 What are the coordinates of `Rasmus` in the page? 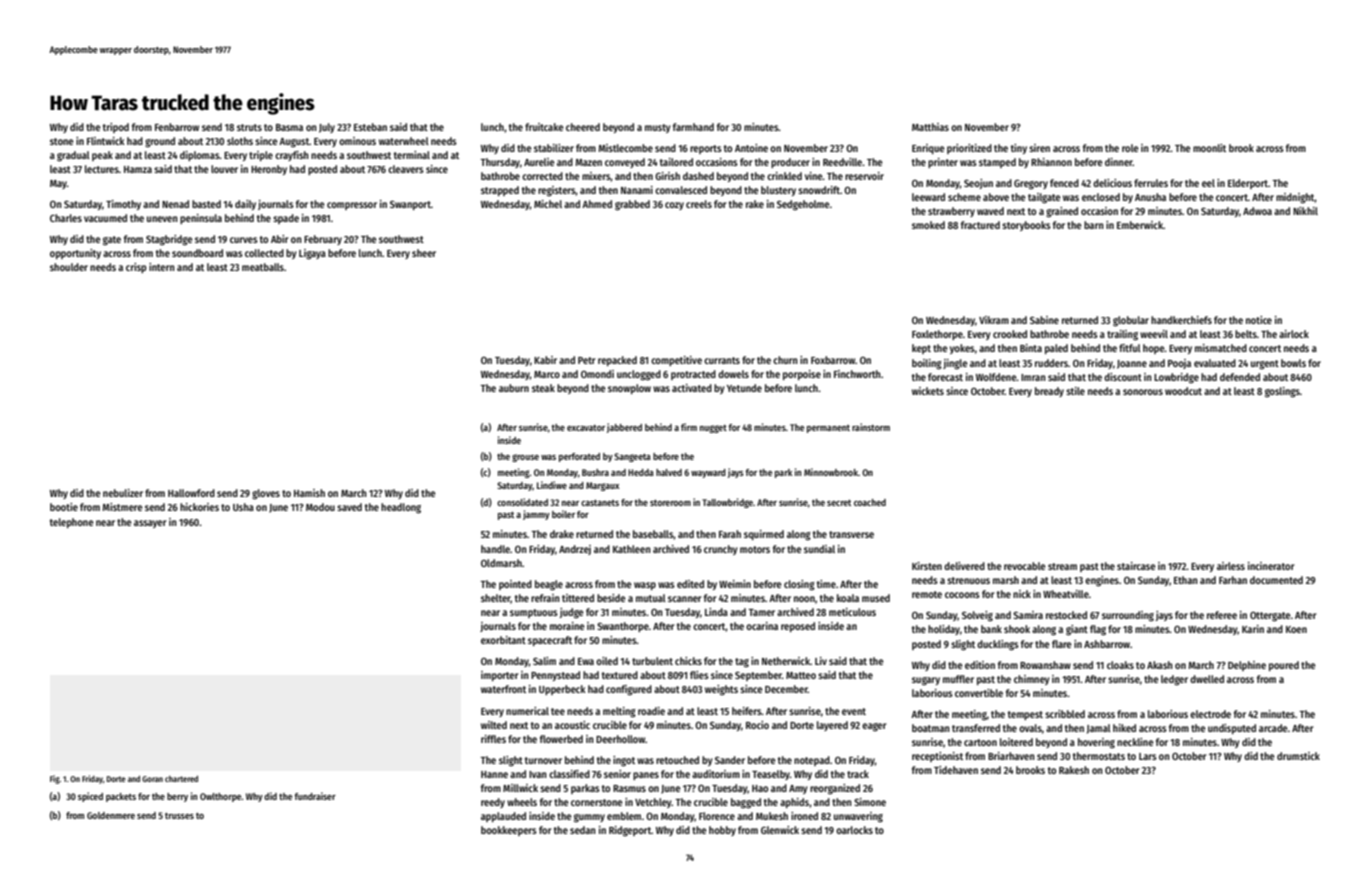 It's located at (629, 788).
